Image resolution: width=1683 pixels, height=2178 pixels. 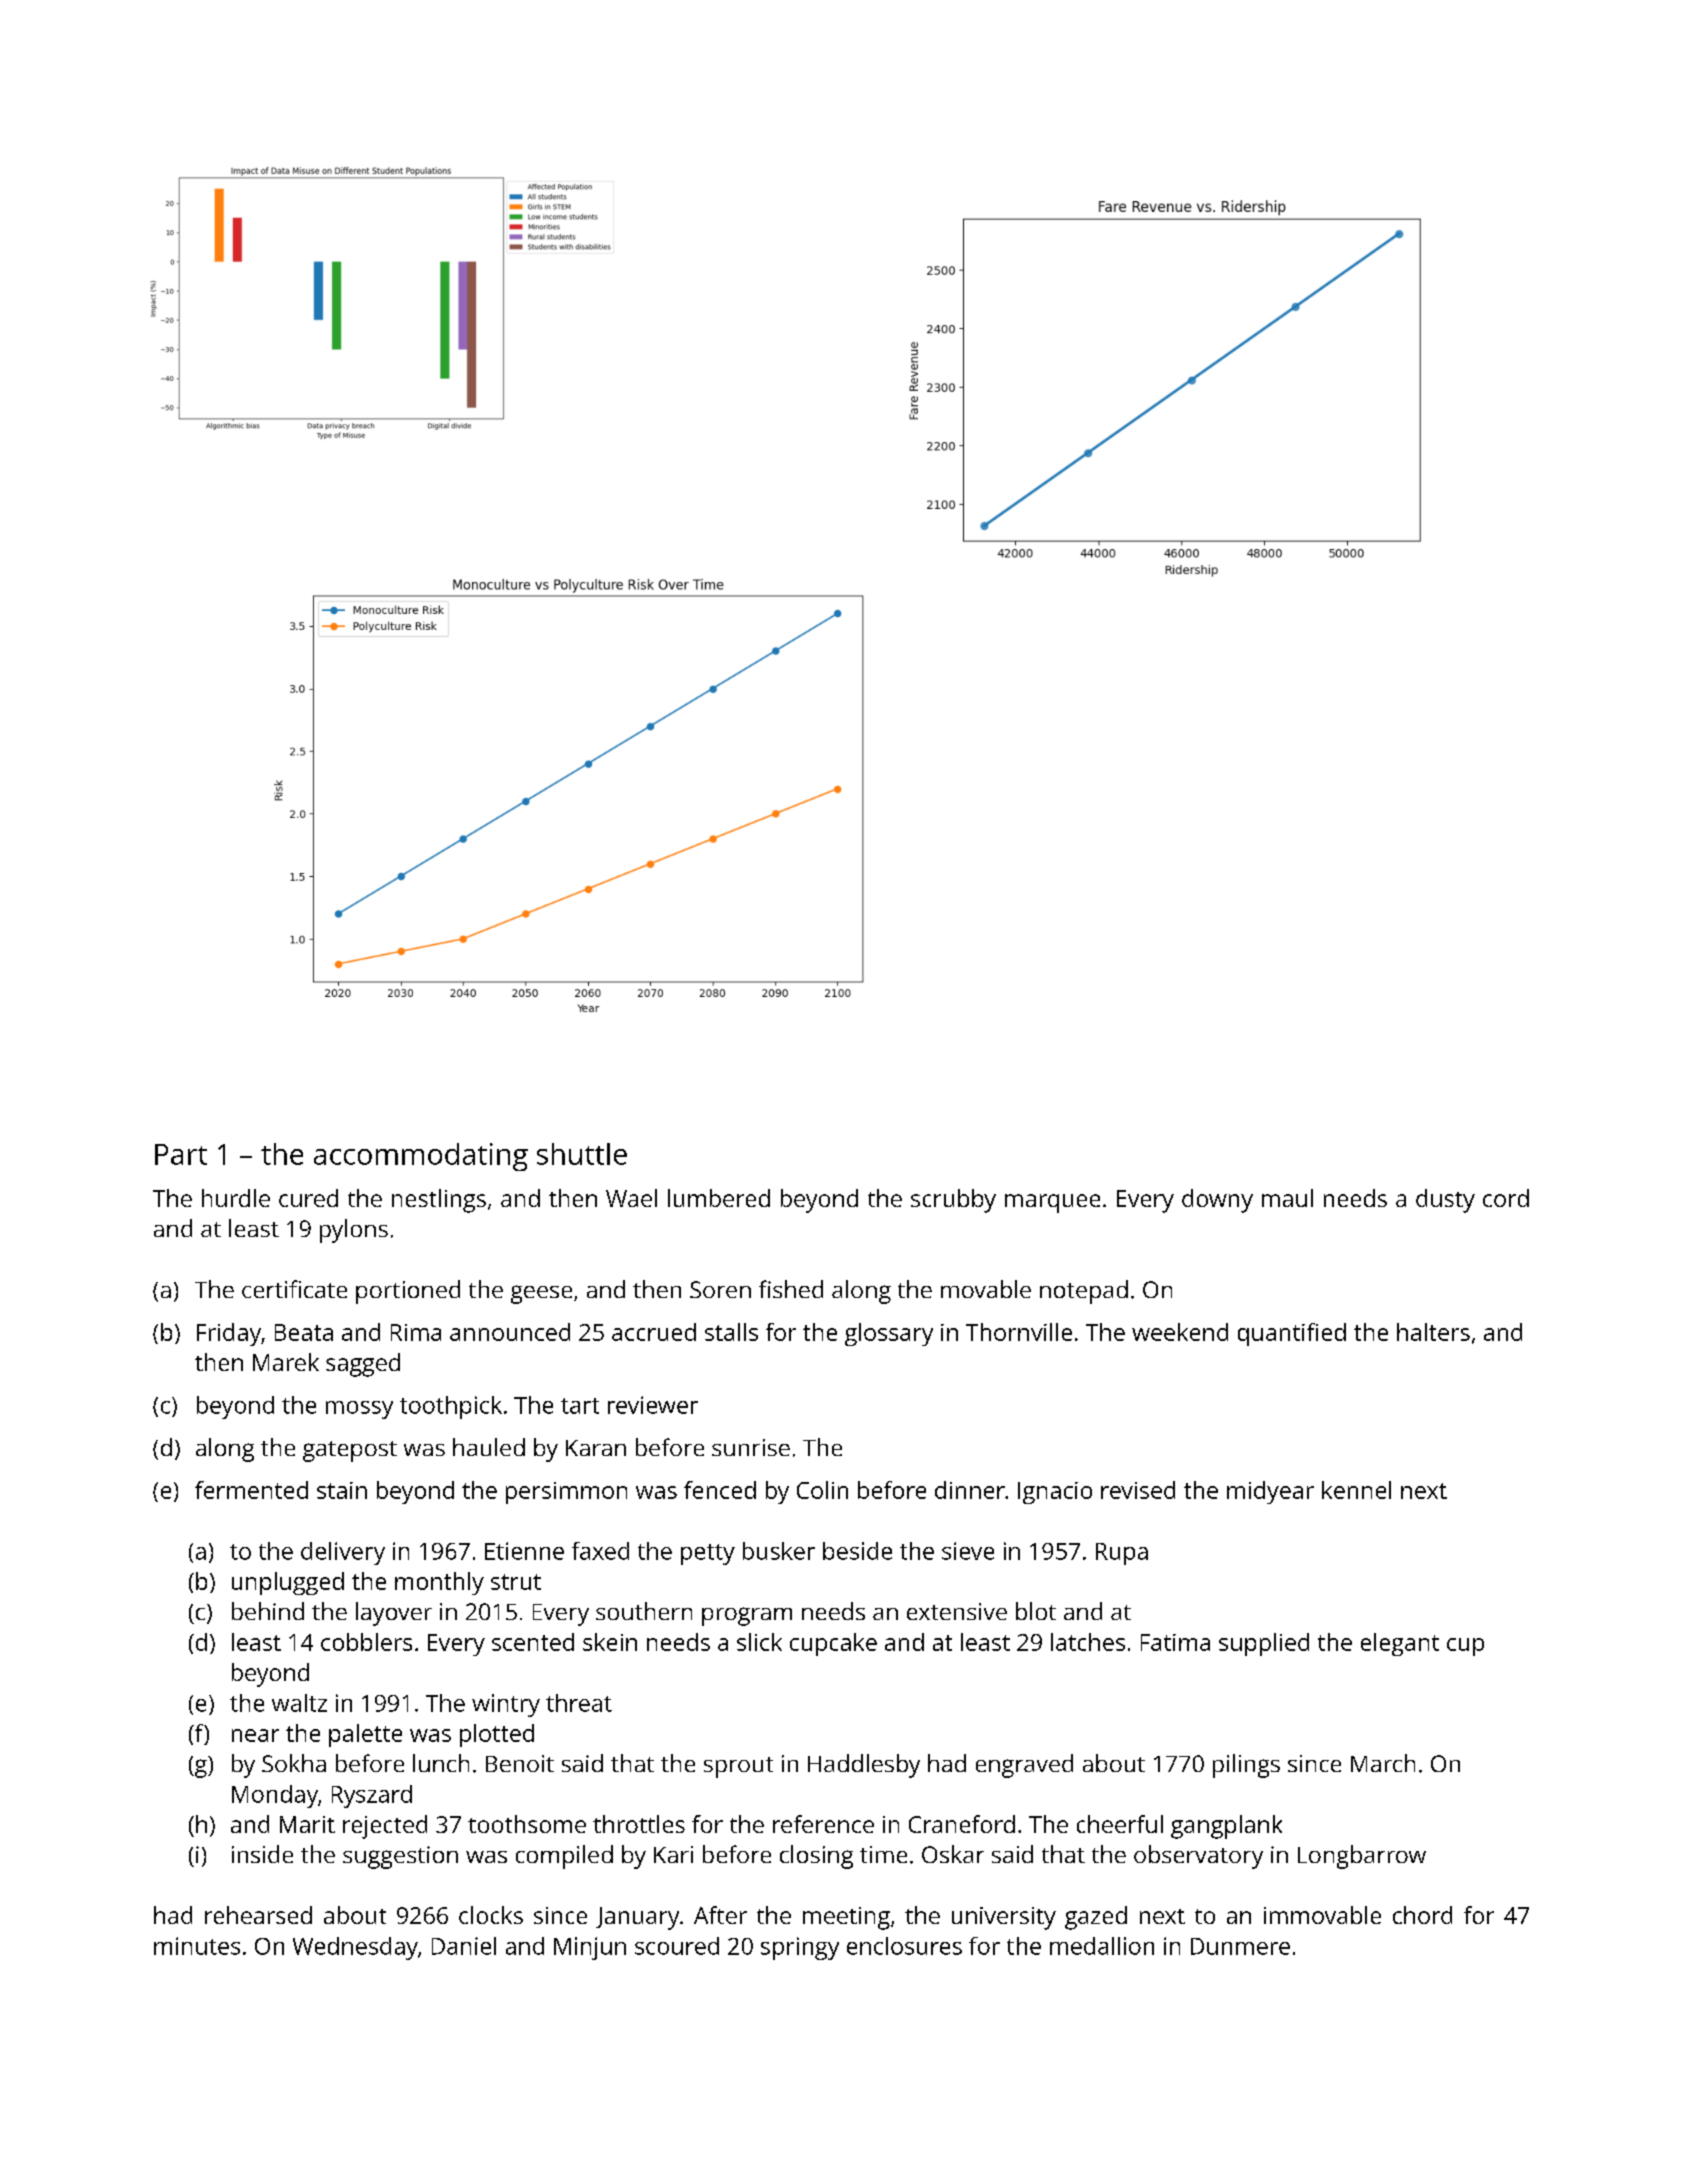 I want to click on pilings, so click(x=1246, y=1766).
